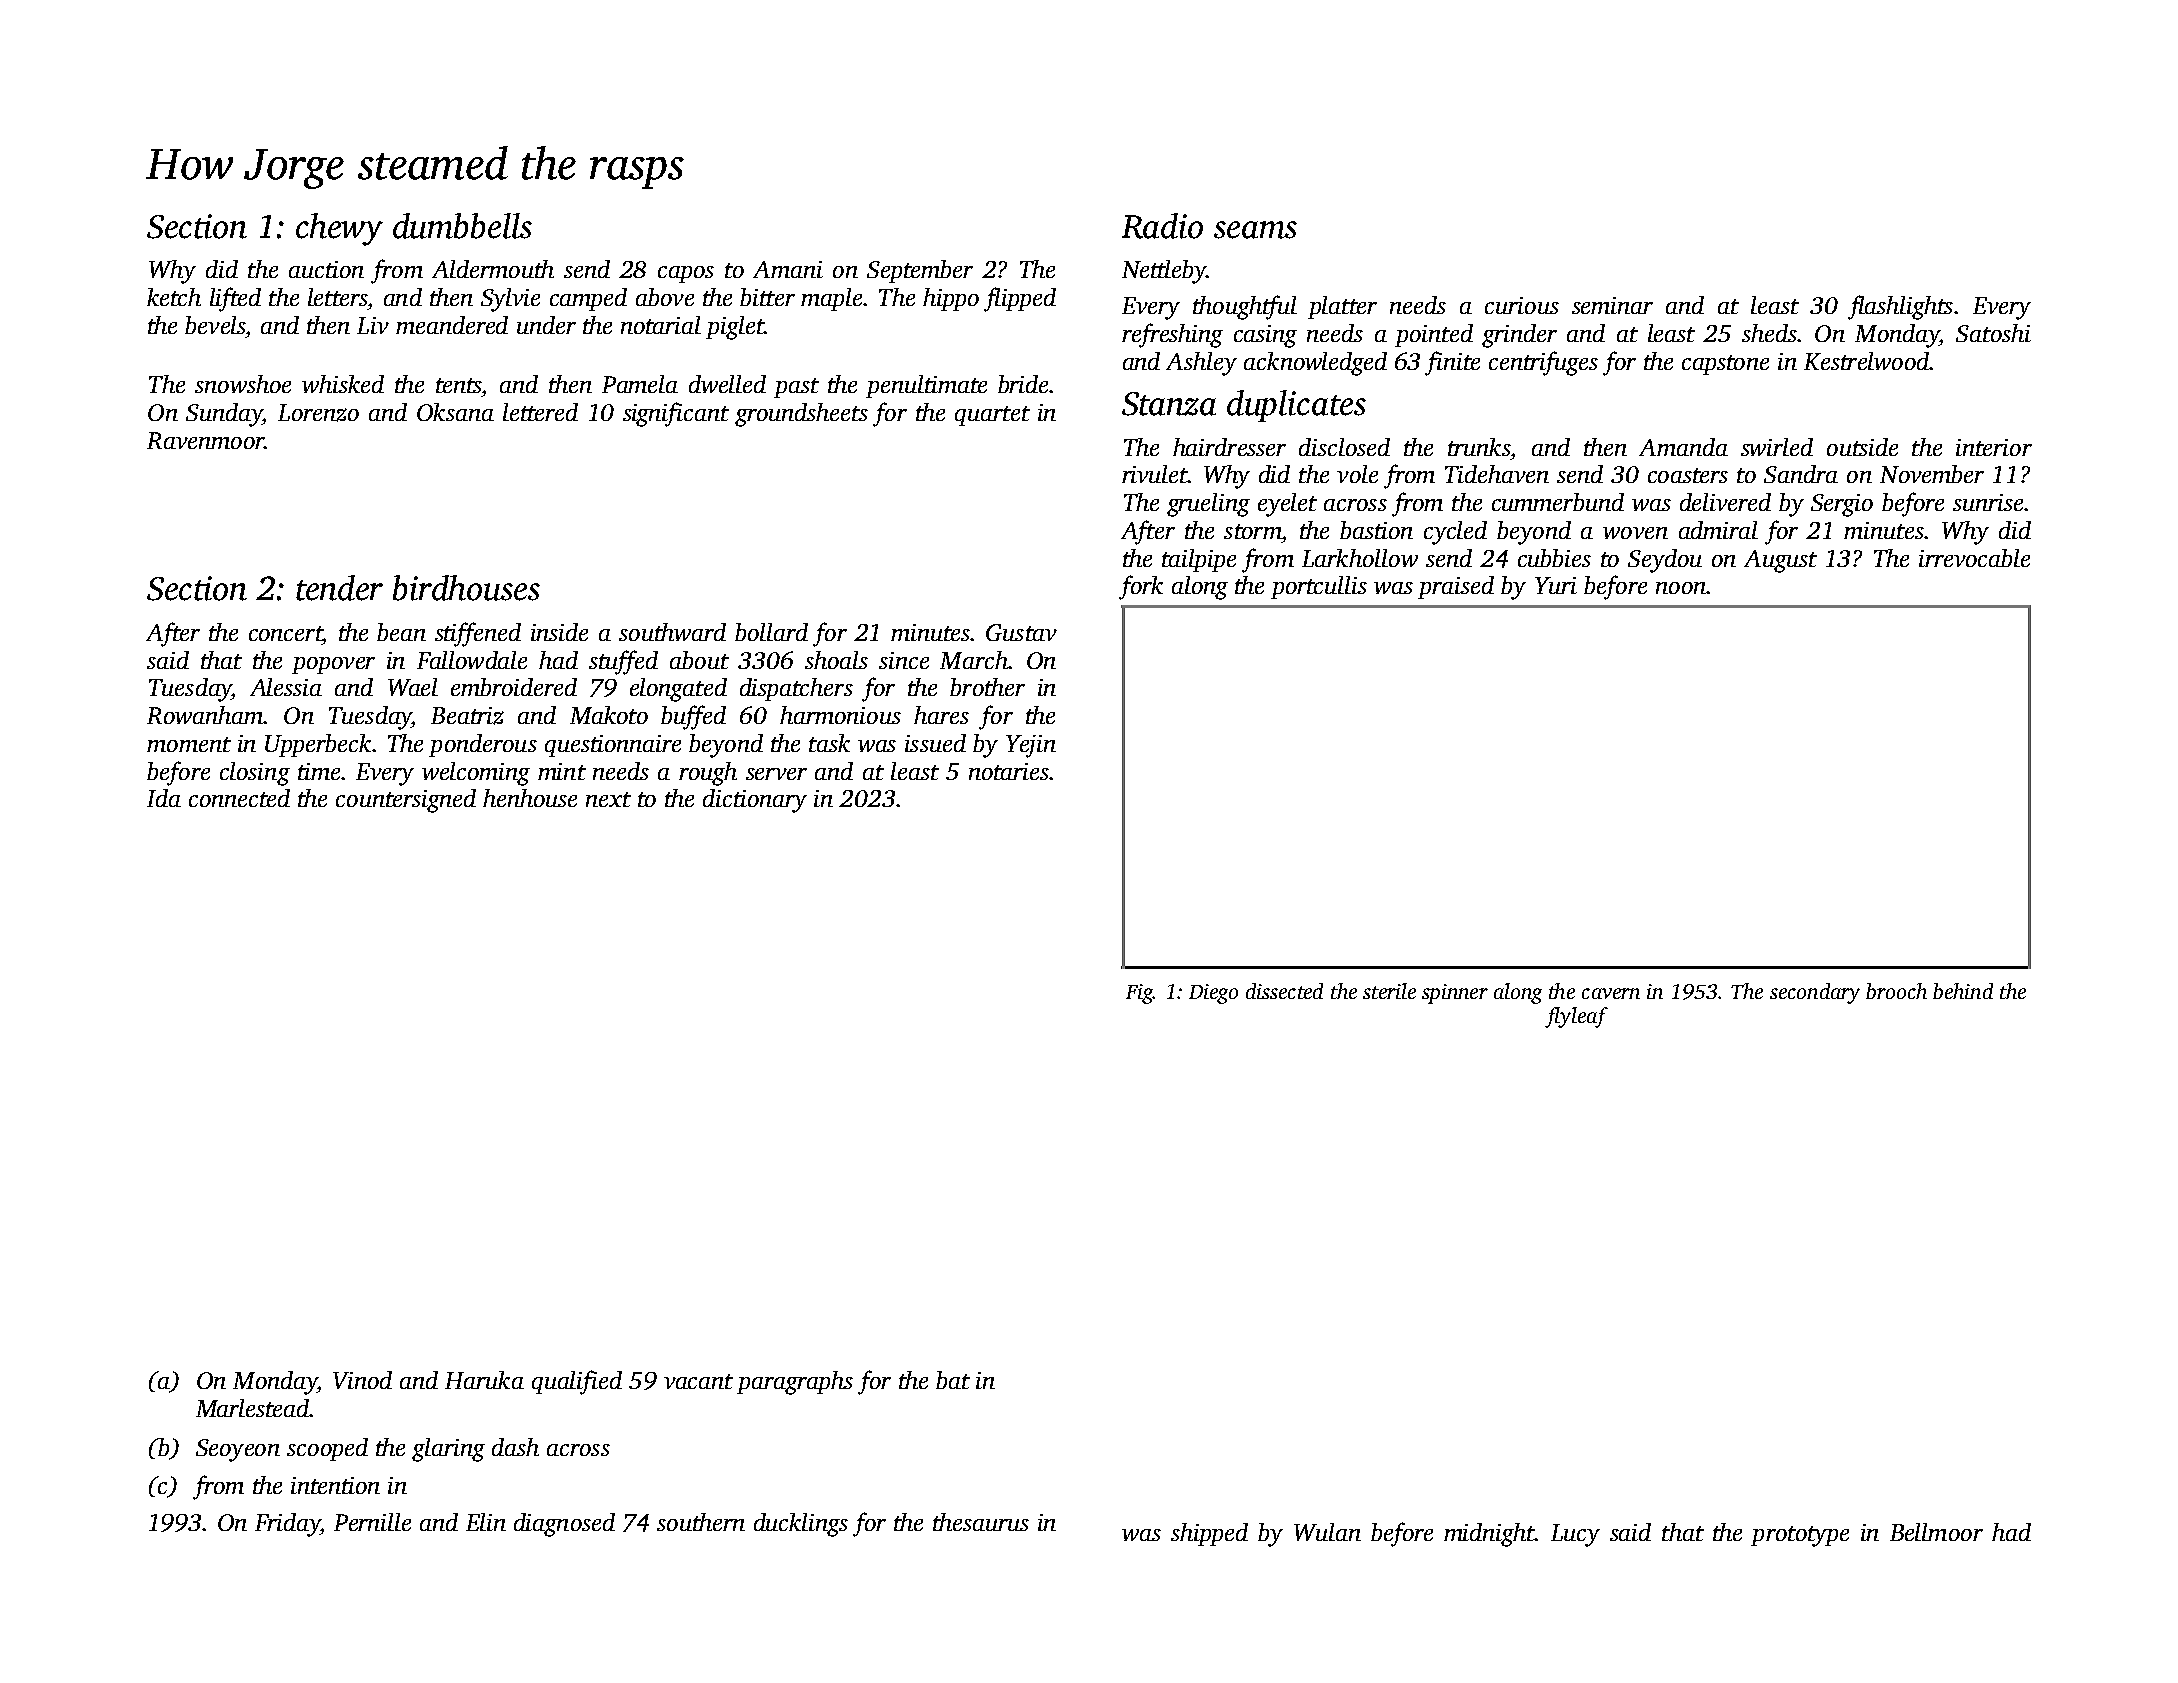 The height and width of the page is (1683, 2178). Describe the element at coordinates (1162, 226) in the page. I see `Radio` at that location.
